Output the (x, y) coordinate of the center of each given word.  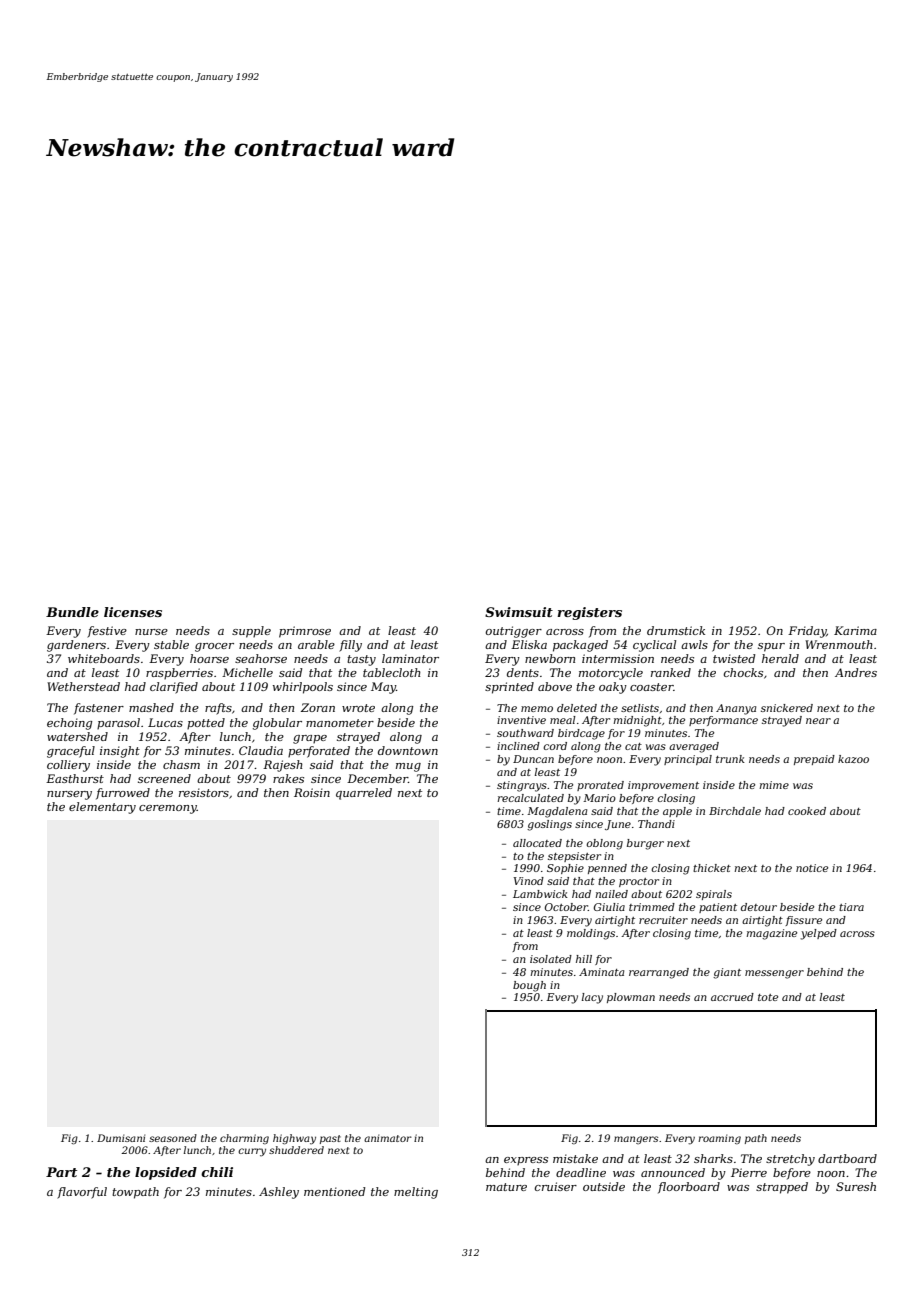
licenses (133, 612)
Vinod (528, 881)
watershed (77, 736)
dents (523, 672)
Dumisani (121, 1138)
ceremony (168, 809)
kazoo (853, 759)
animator (388, 1138)
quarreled (364, 794)
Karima (855, 630)
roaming (719, 1139)
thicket (712, 868)
